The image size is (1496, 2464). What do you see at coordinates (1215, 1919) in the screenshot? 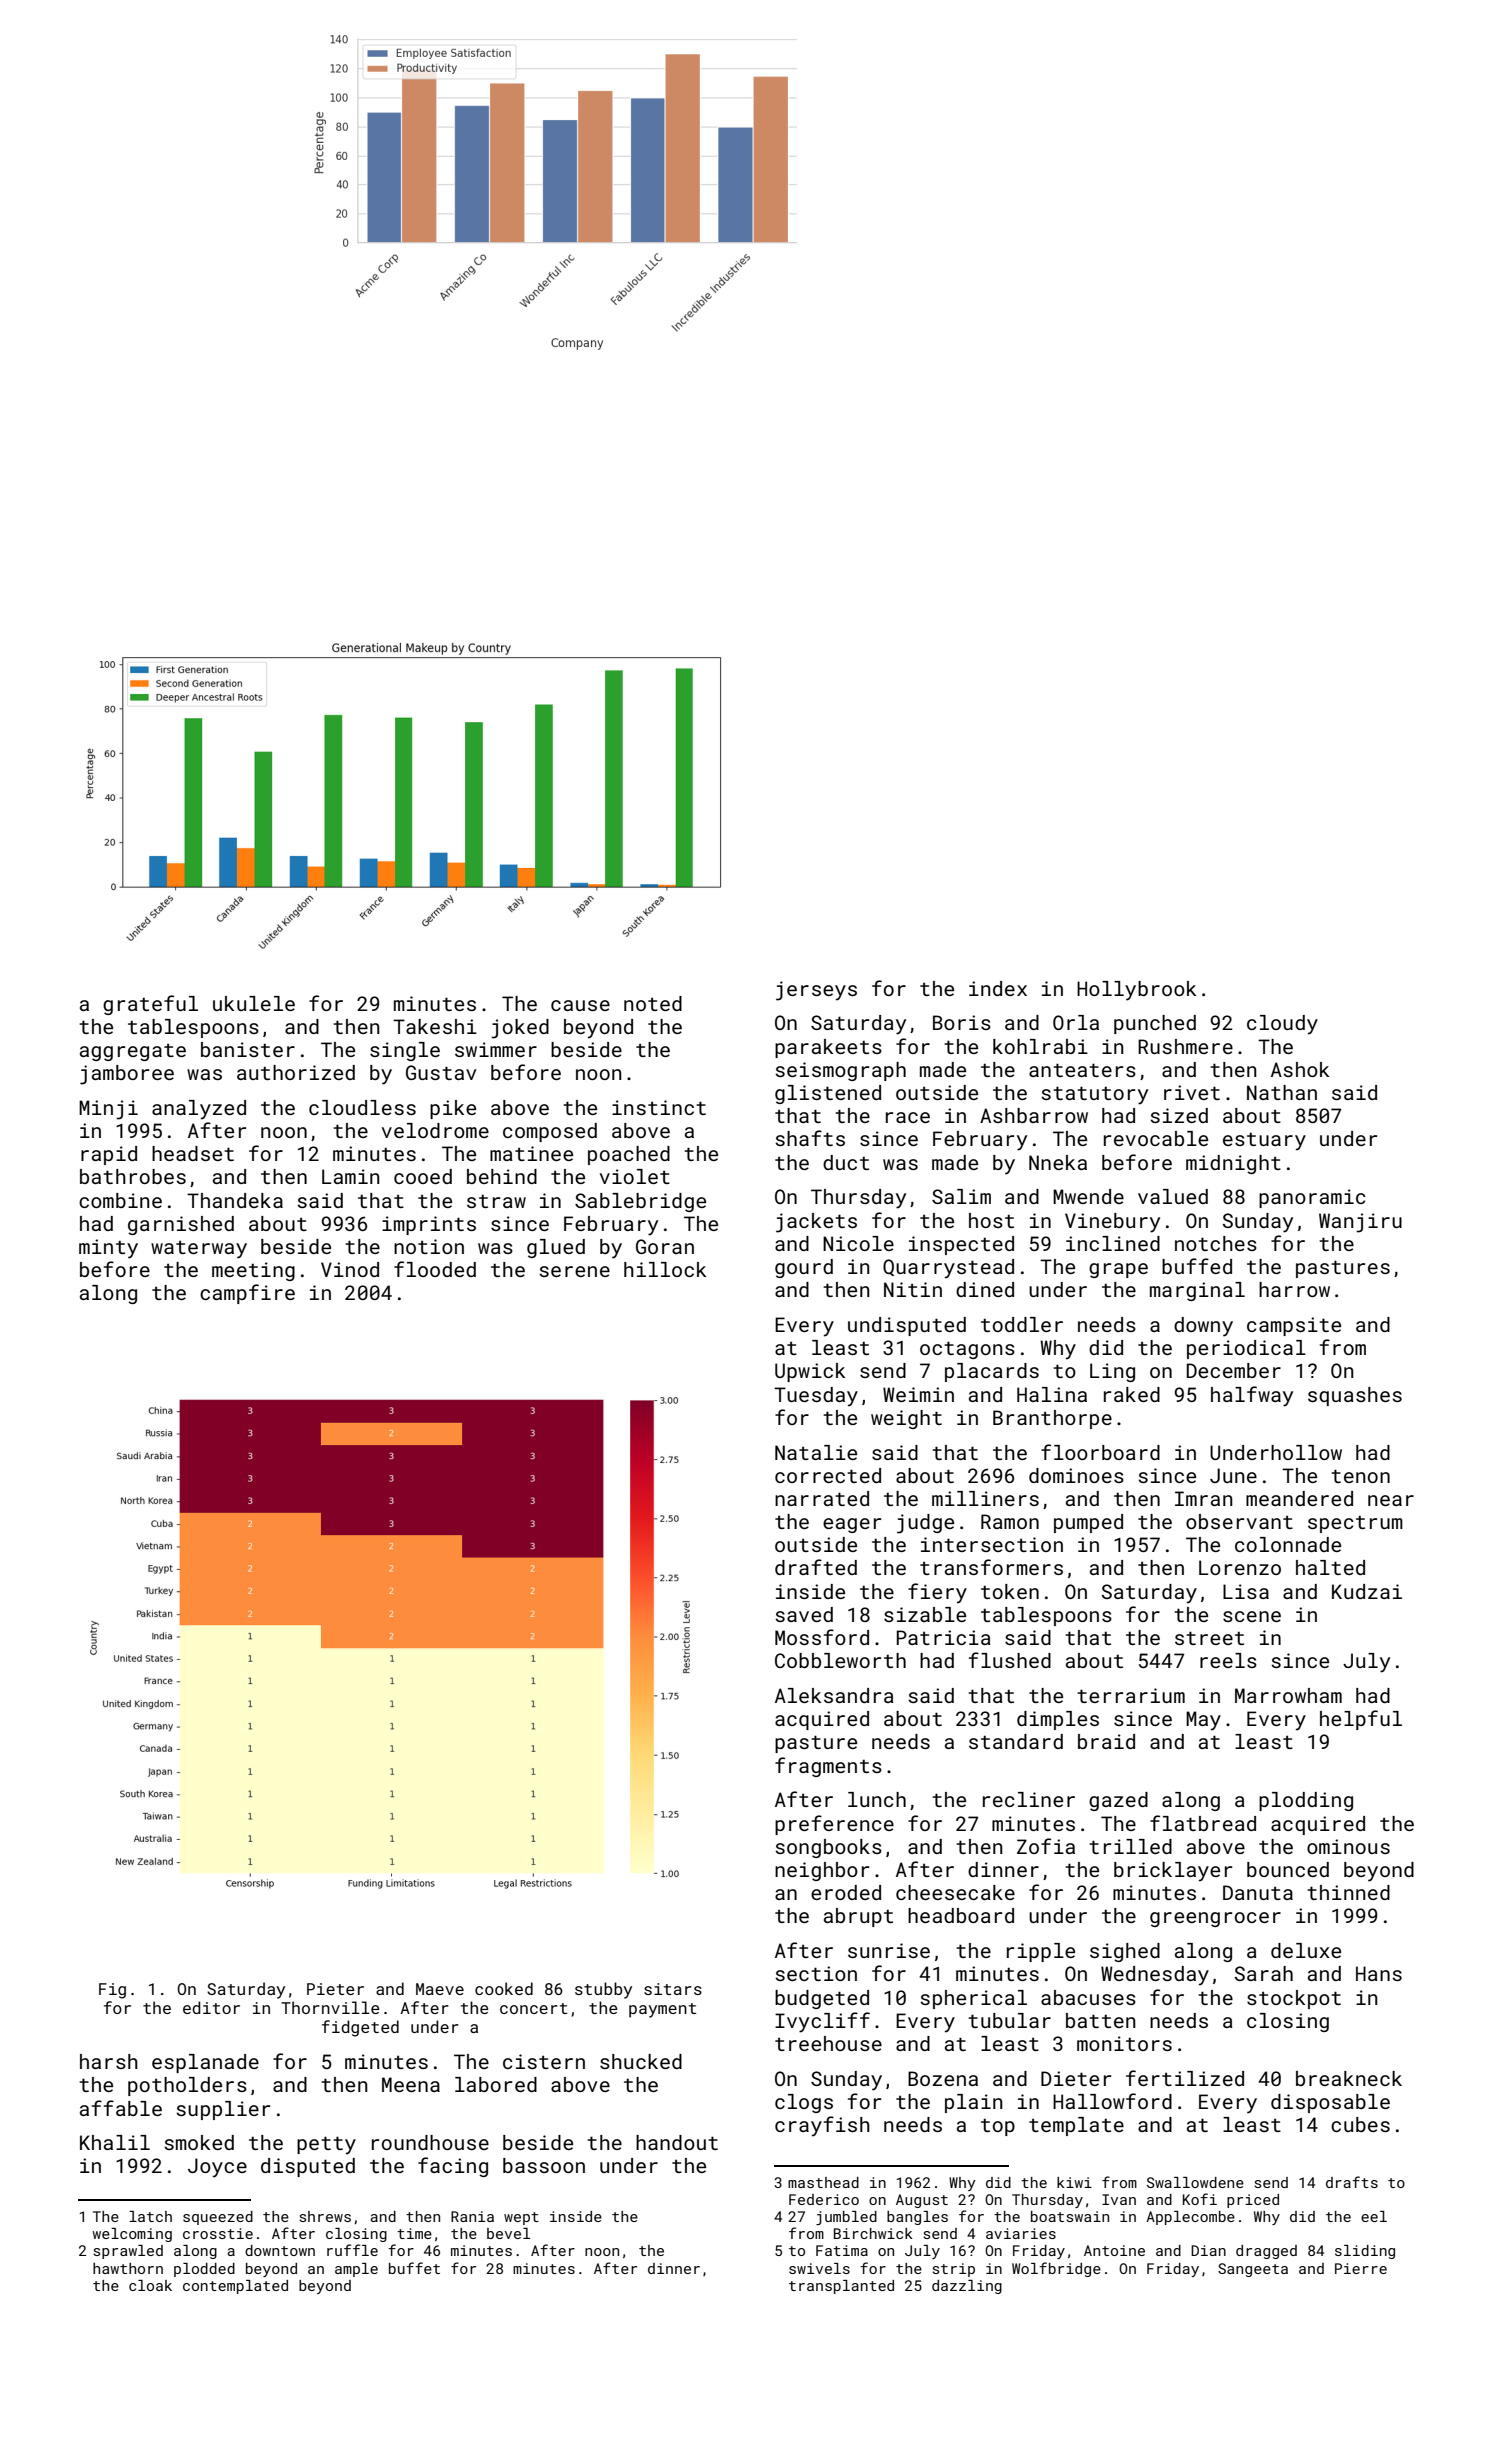
I see `greengrocer` at bounding box center [1215, 1919].
